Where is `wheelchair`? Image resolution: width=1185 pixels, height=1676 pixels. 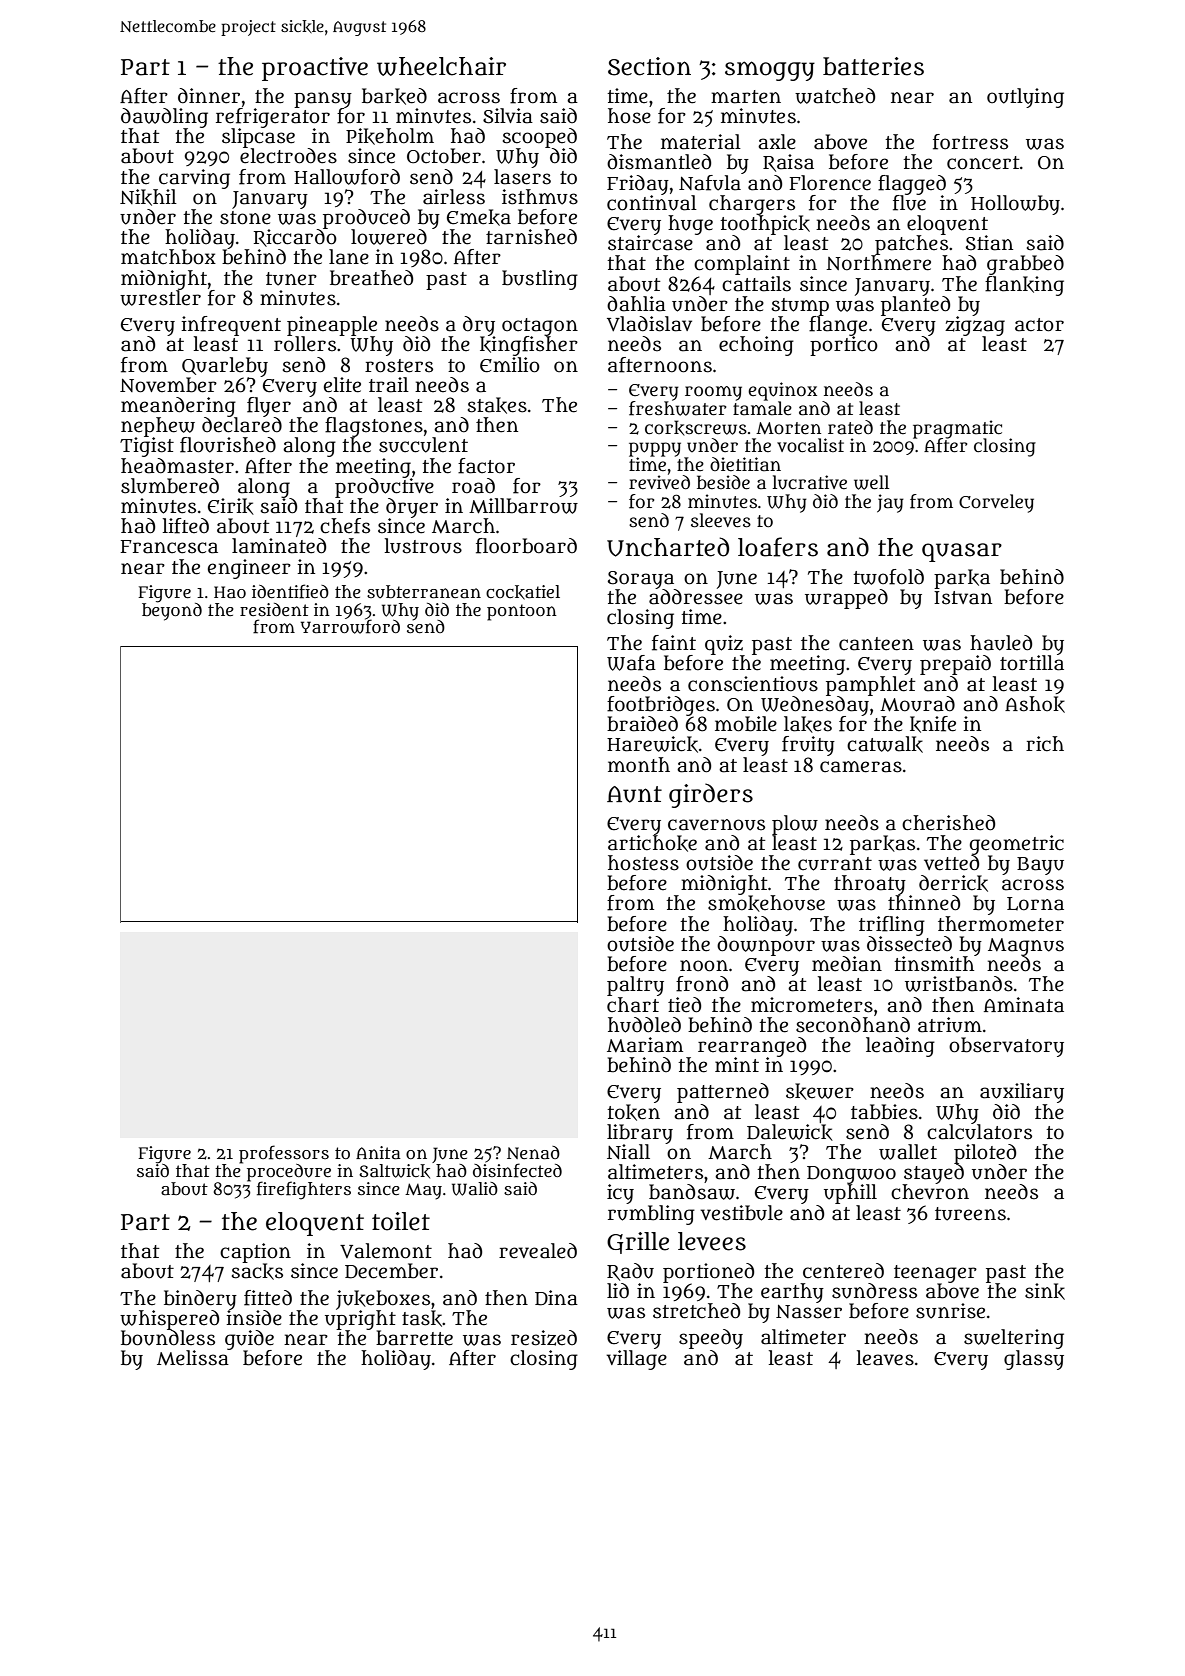 wheelchair is located at coordinates (441, 66).
